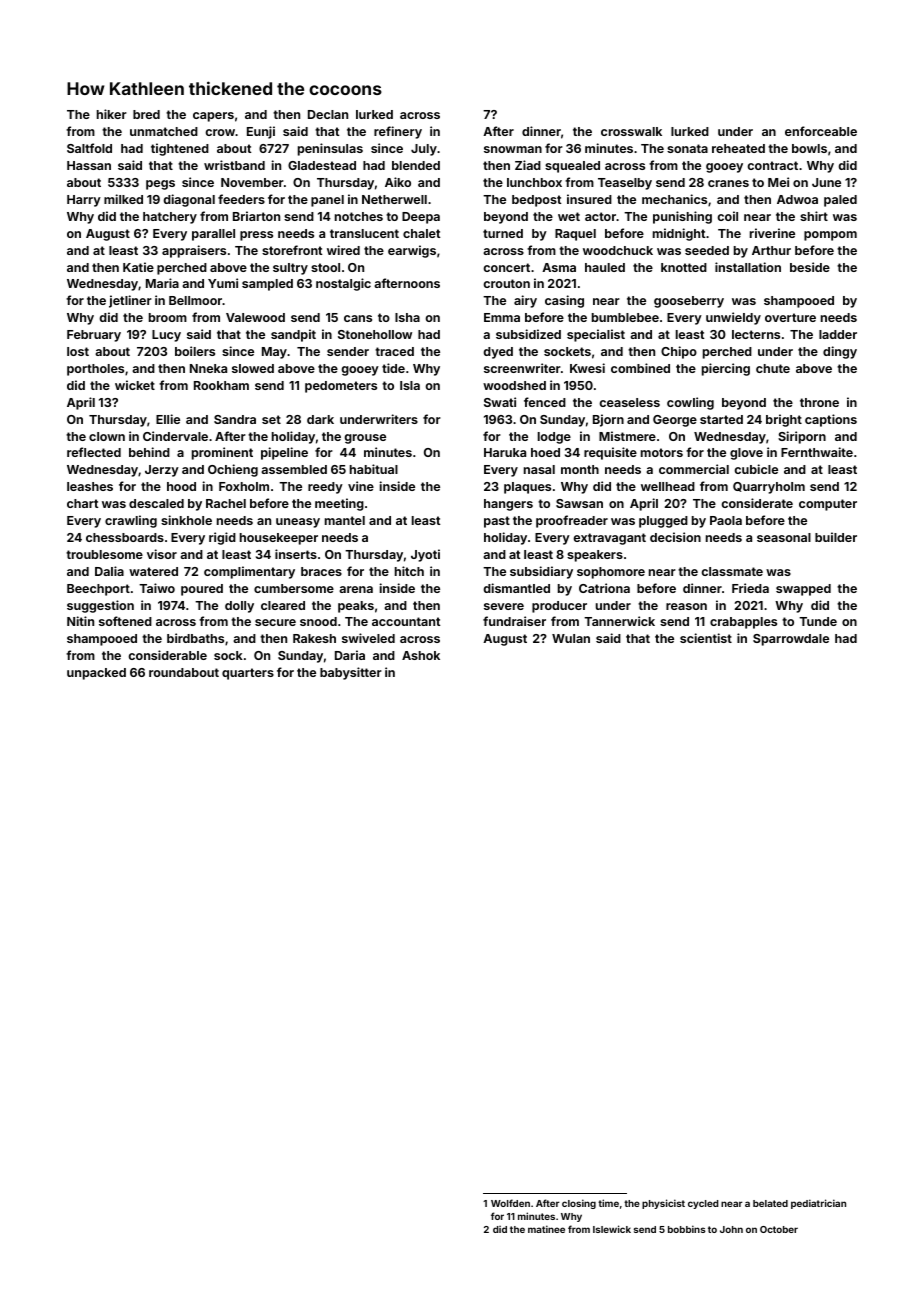 The image size is (924, 1308). Describe the element at coordinates (279, 539) in the screenshot. I see `housekeeper` at that location.
